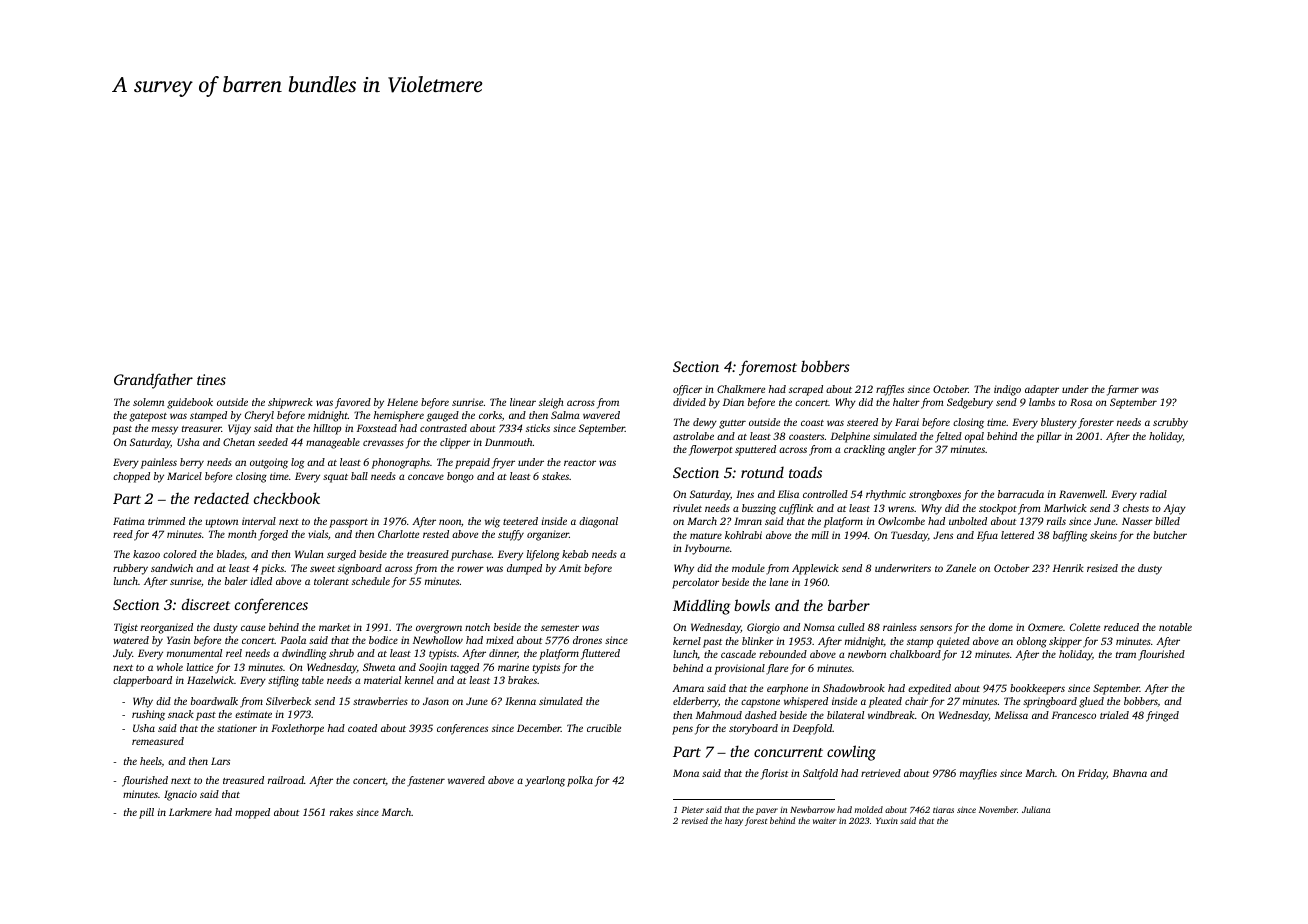 Image resolution: width=1308 pixels, height=924 pixels. Describe the element at coordinates (695, 820) in the image. I see `revised` at that location.
